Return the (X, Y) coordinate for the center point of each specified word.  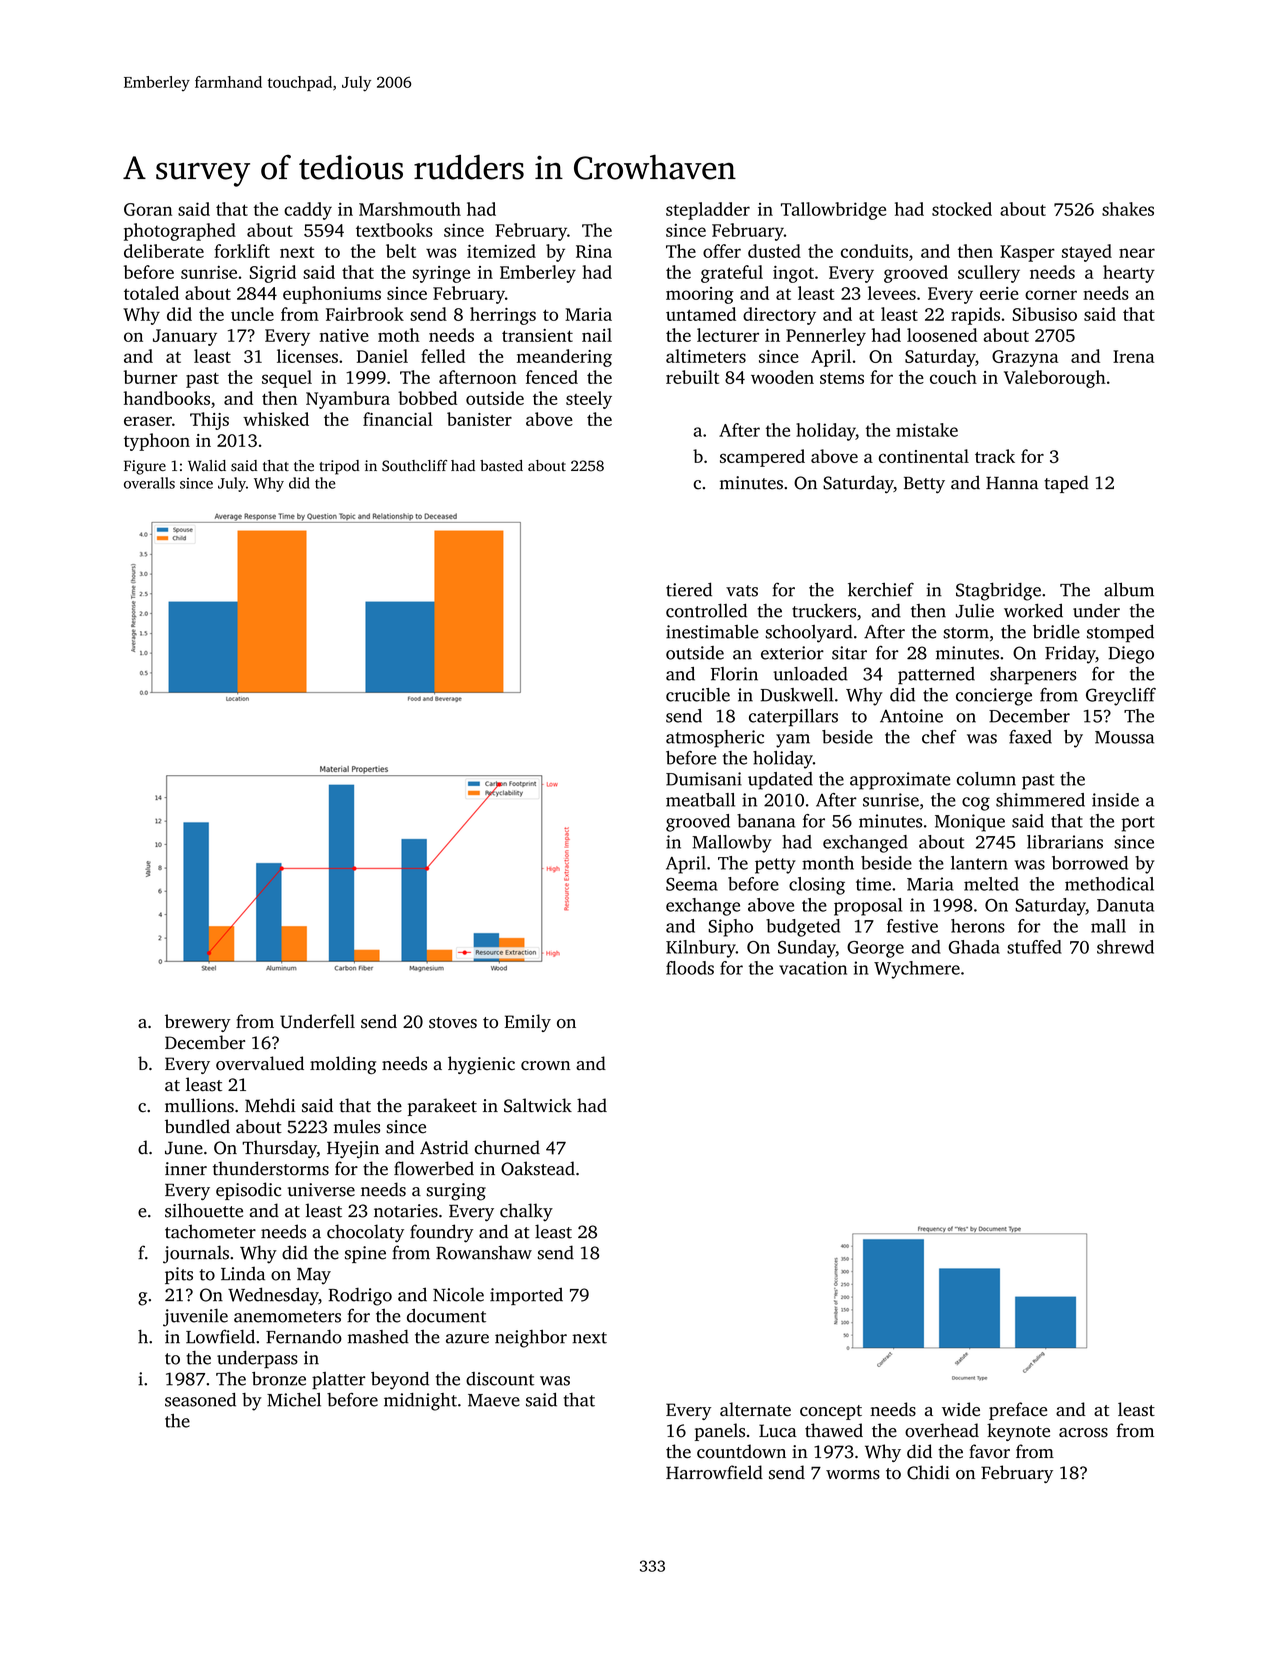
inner (186, 1169)
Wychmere (917, 970)
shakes (1128, 209)
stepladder (708, 211)
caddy (308, 211)
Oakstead (538, 1168)
